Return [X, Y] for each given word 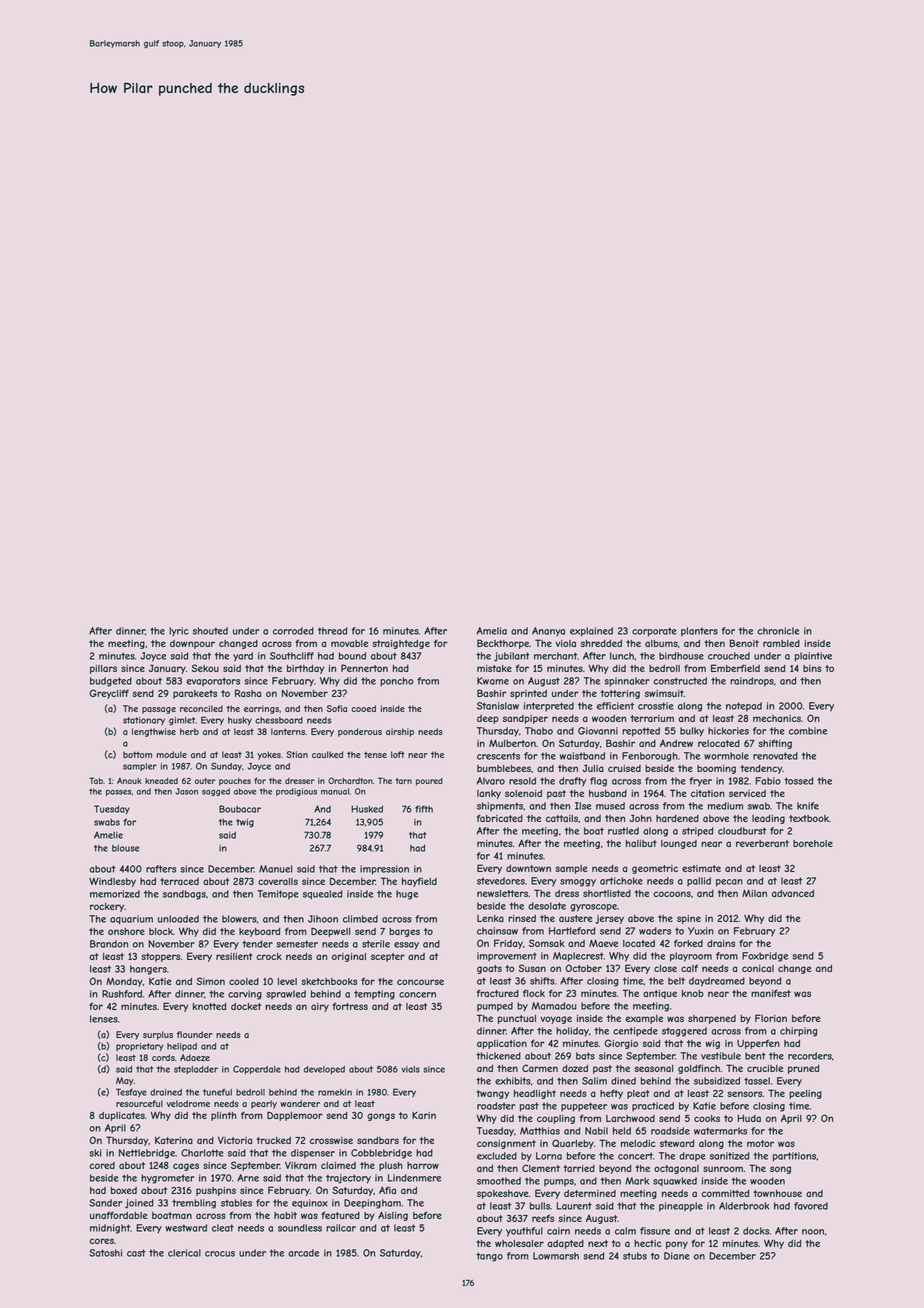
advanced [793, 893]
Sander [105, 1203]
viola [565, 643]
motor [760, 1143]
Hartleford [572, 931]
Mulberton [512, 743]
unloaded [178, 919]
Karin [424, 1115]
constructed [680, 681]
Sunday [226, 766]
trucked [273, 1140]
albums [661, 643]
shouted [210, 631]
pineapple [681, 1207]
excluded [497, 1156]
